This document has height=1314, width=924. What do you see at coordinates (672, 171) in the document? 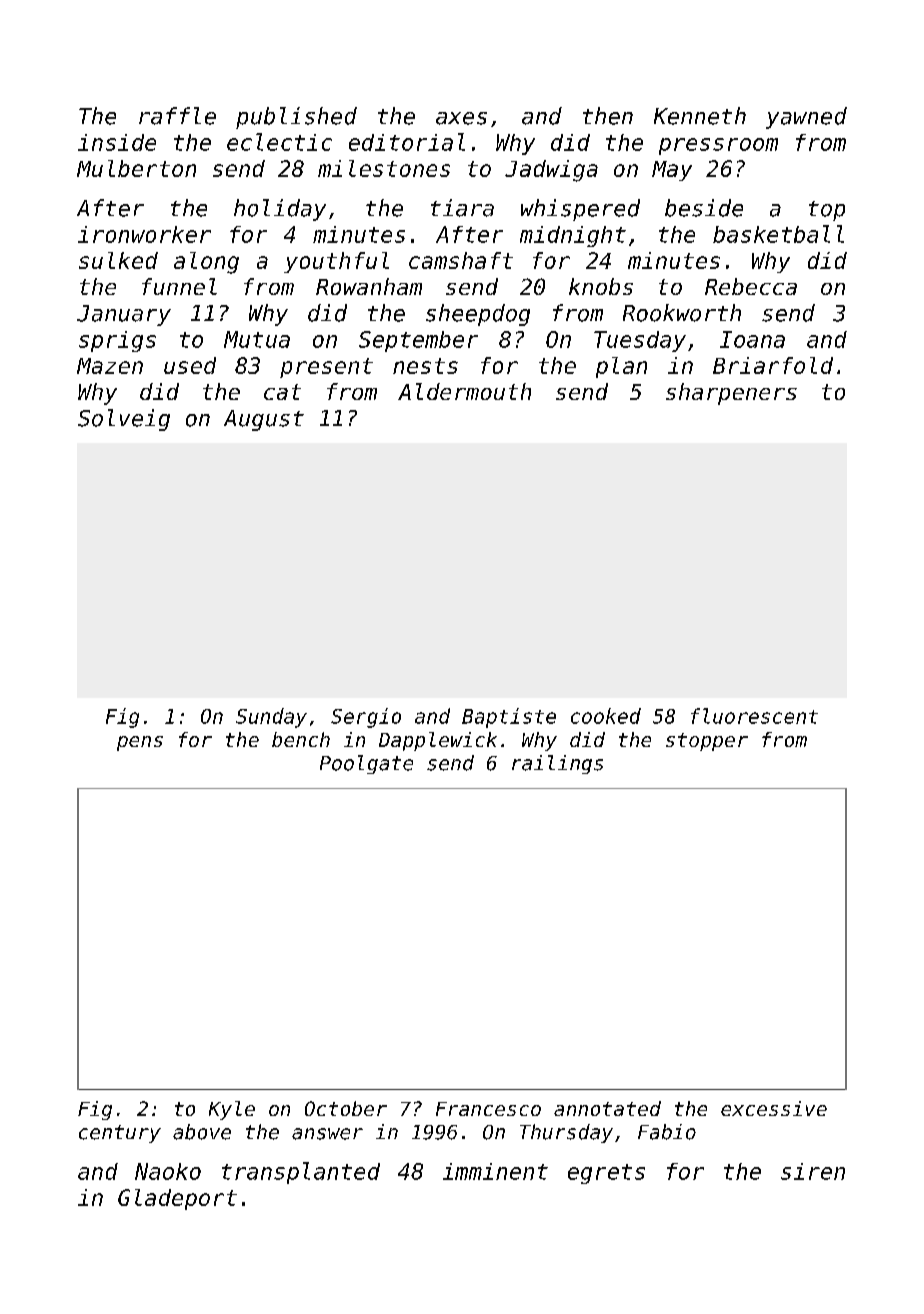
I see `May` at bounding box center [672, 171].
